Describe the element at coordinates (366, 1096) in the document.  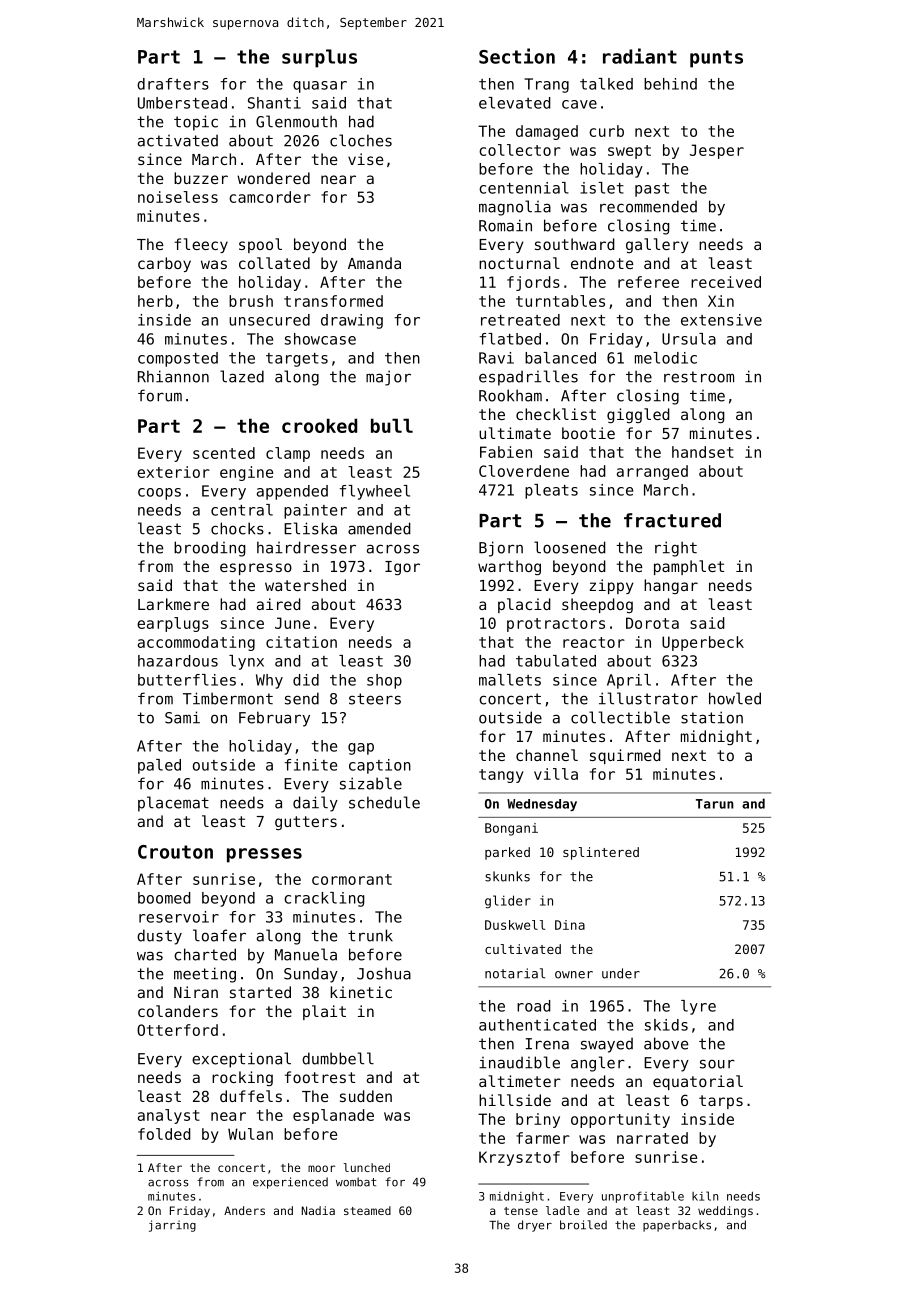
I see `sudden` at that location.
